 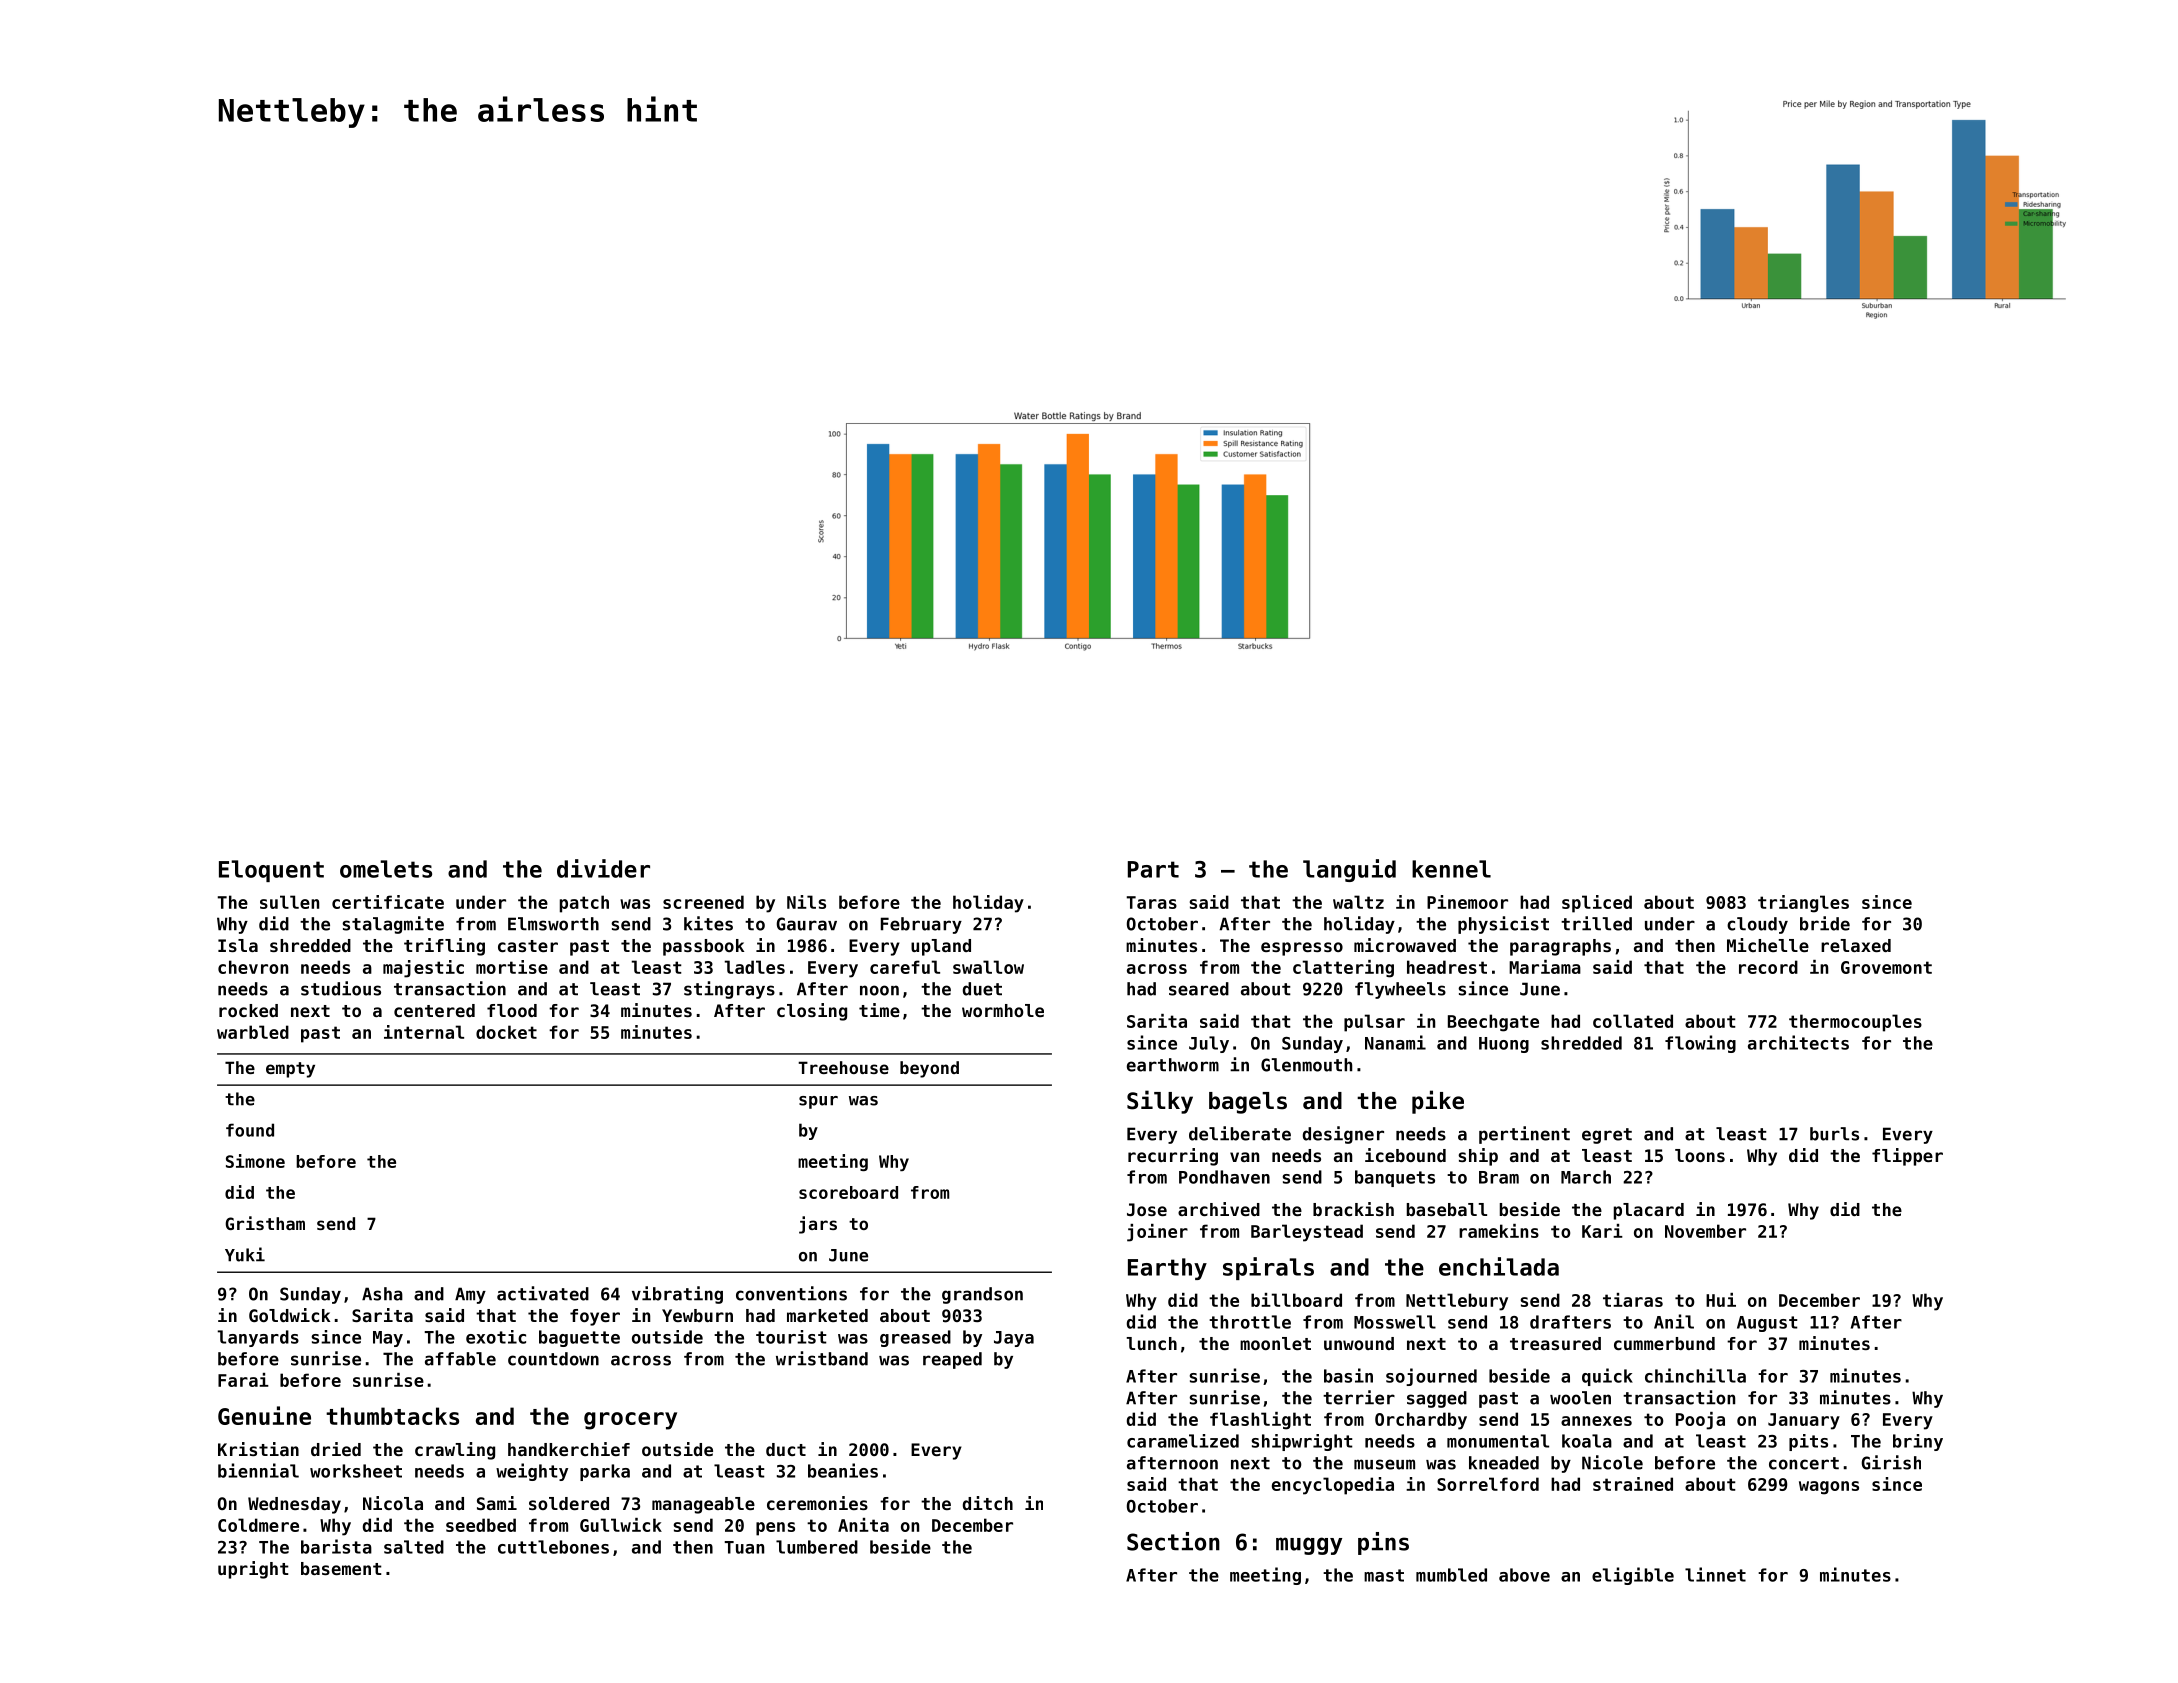 I want to click on omelets, so click(x=386, y=869).
